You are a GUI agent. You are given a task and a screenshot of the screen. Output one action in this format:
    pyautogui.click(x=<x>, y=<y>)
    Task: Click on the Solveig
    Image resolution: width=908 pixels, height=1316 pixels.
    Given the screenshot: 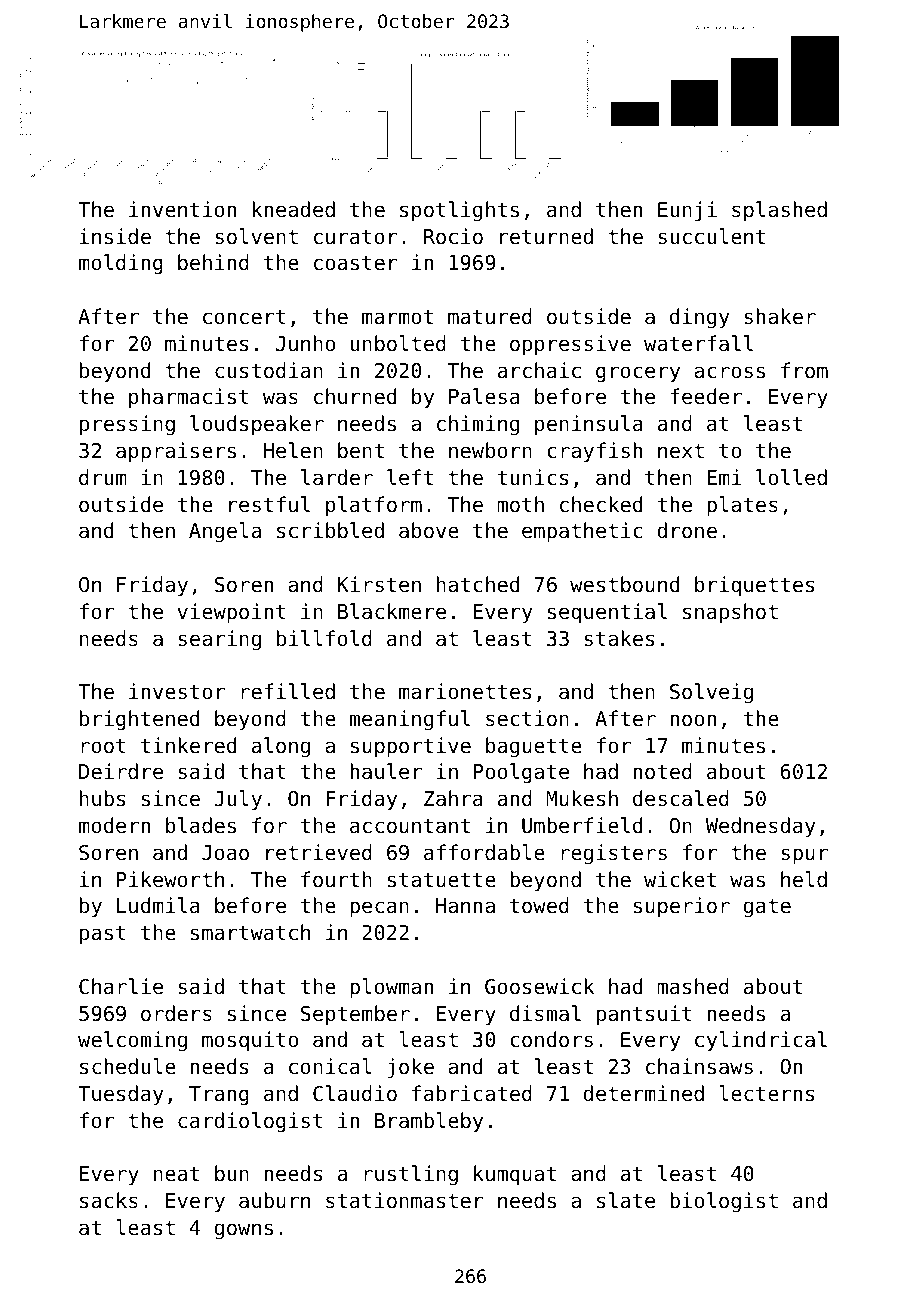 What is the action you would take?
    pyautogui.click(x=711, y=693)
